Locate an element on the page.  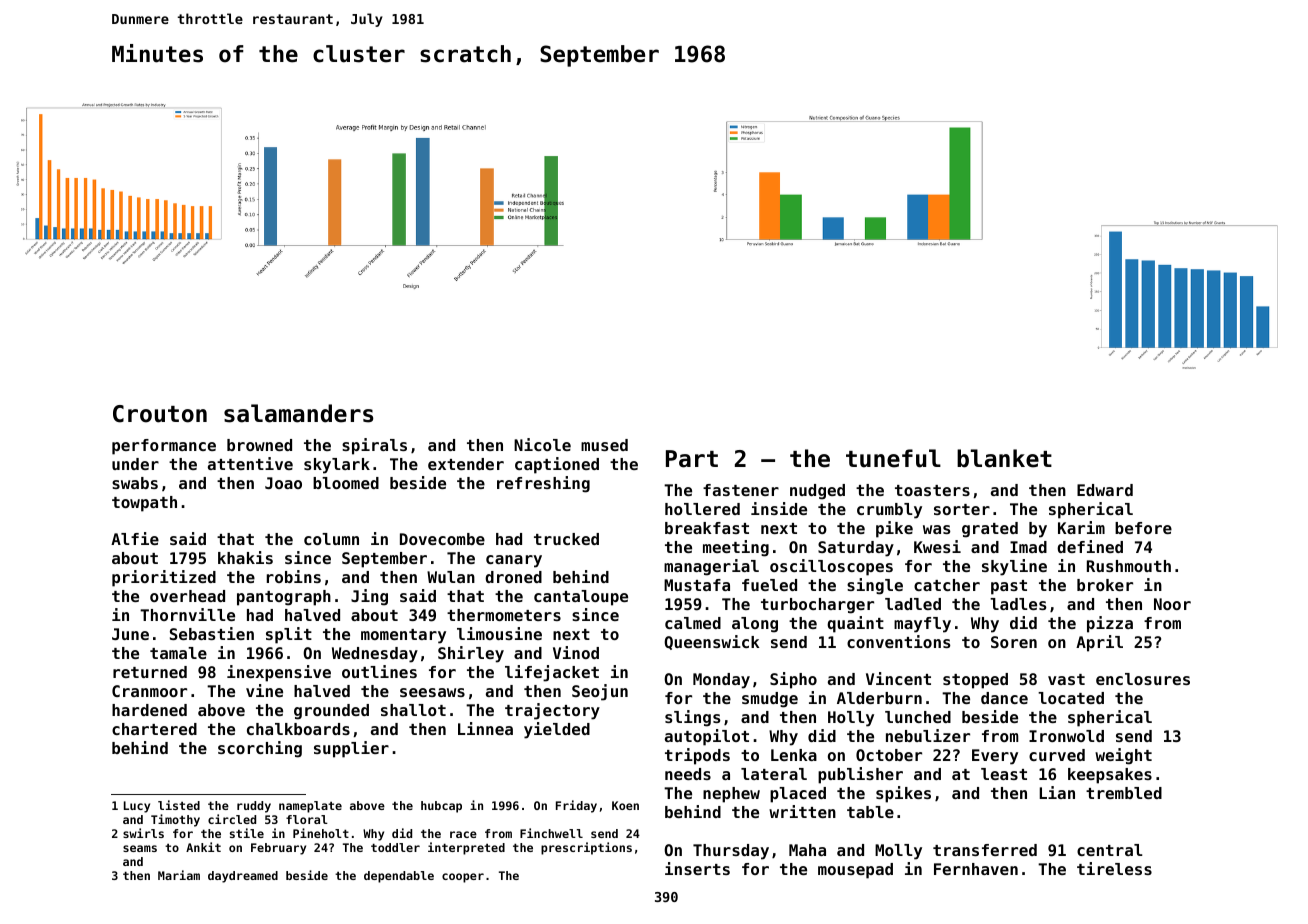
toasters is located at coordinates (932, 490).
